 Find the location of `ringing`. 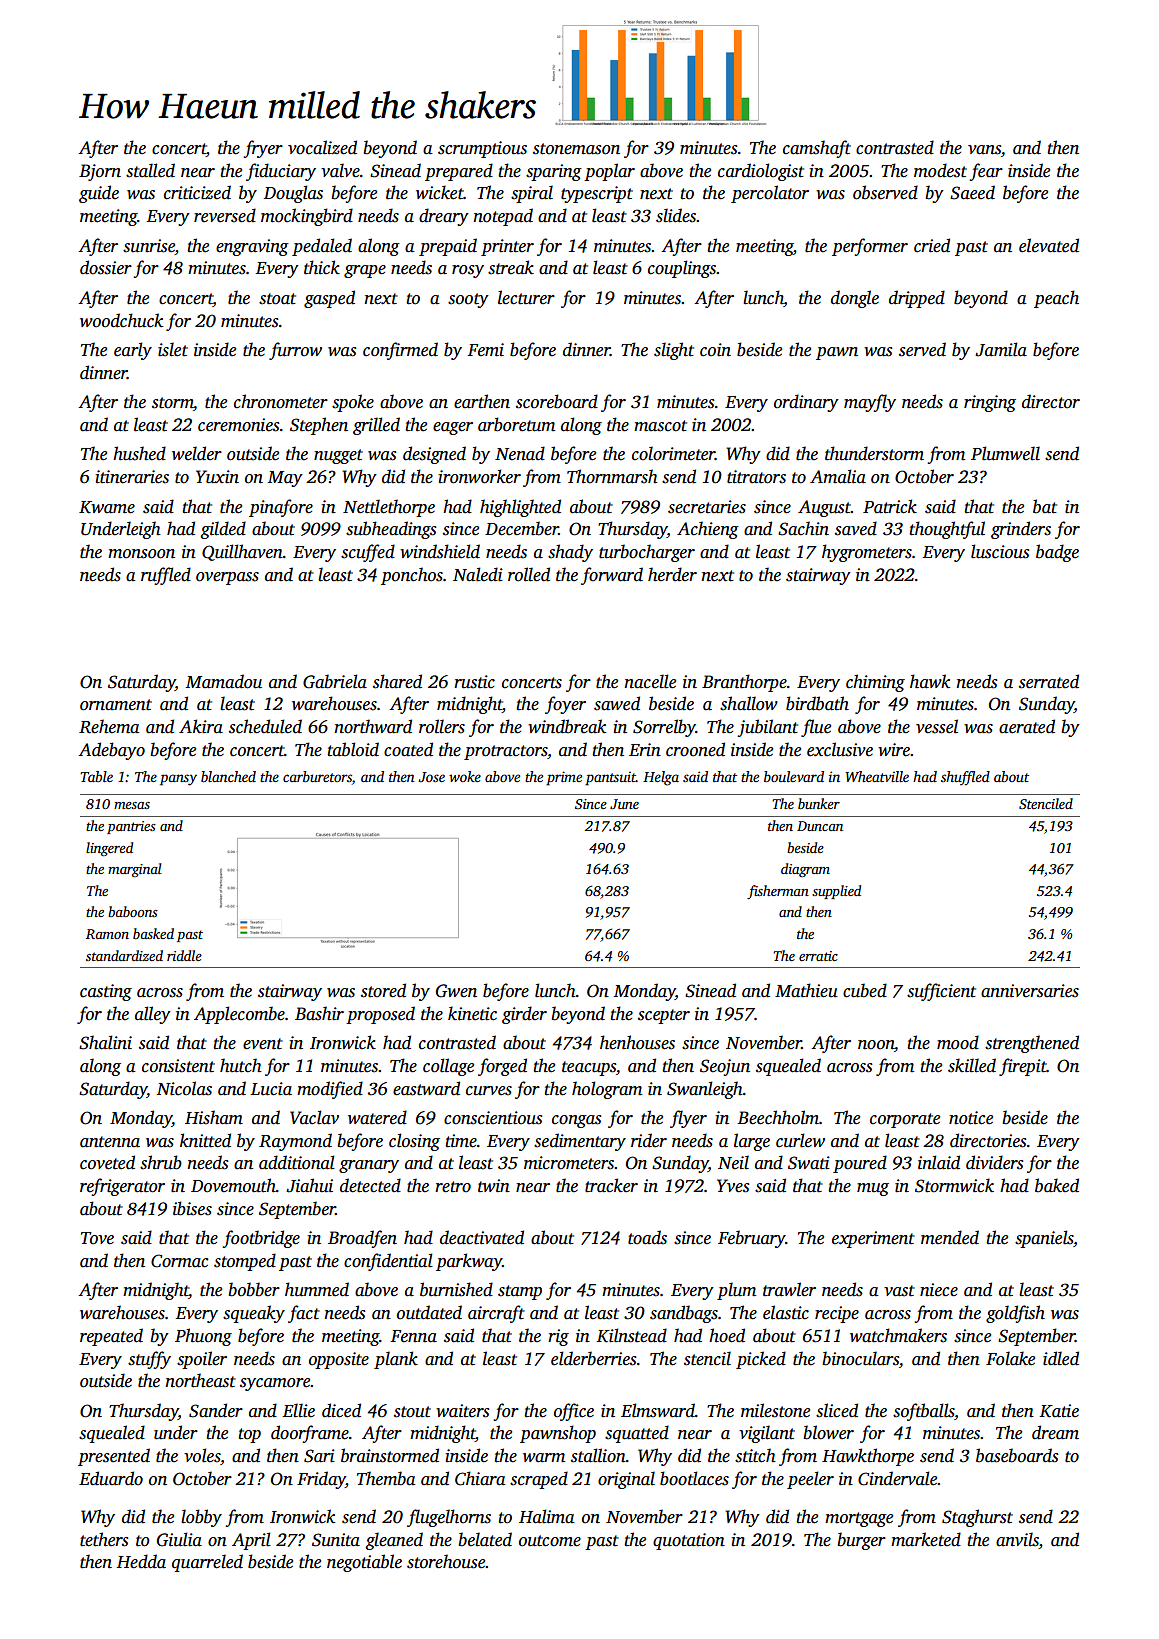

ringing is located at coordinates (990, 403).
